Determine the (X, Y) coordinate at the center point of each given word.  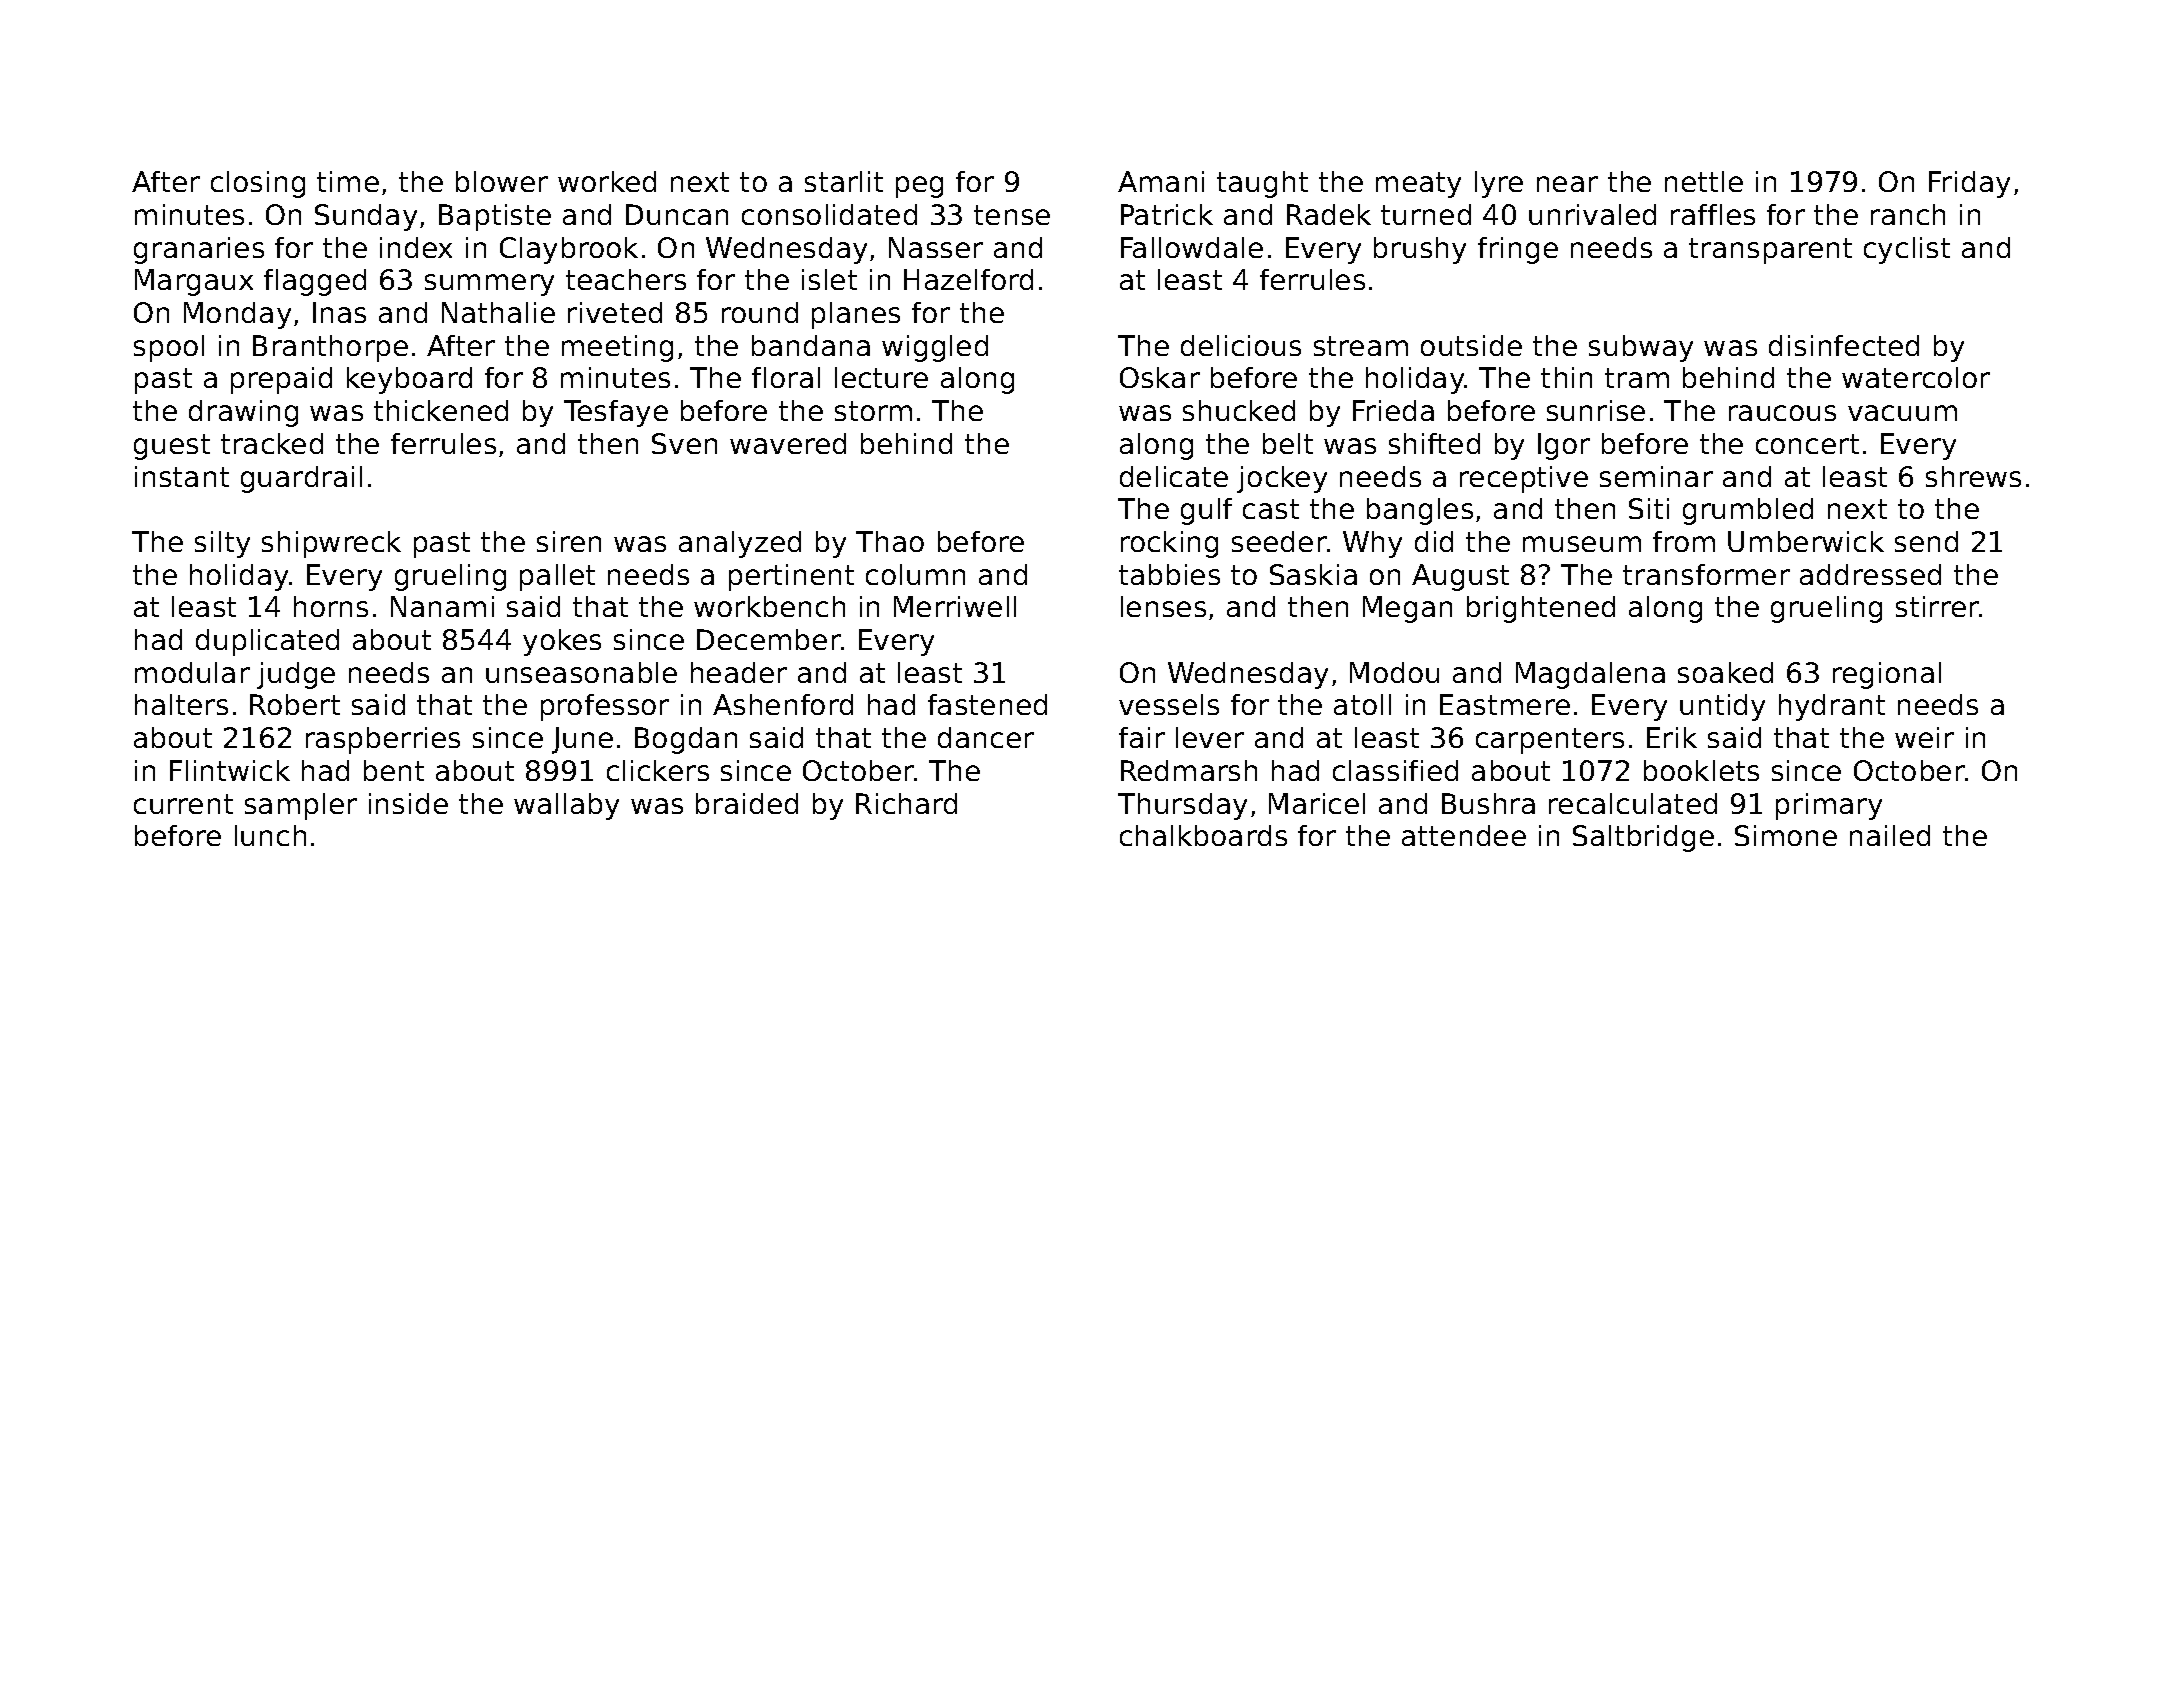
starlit (844, 181)
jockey (1282, 479)
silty (222, 544)
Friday (1969, 184)
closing (258, 184)
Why (1372, 544)
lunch (270, 835)
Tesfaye (616, 413)
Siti (1649, 508)
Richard (906, 803)
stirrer (1937, 606)
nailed (1890, 835)
